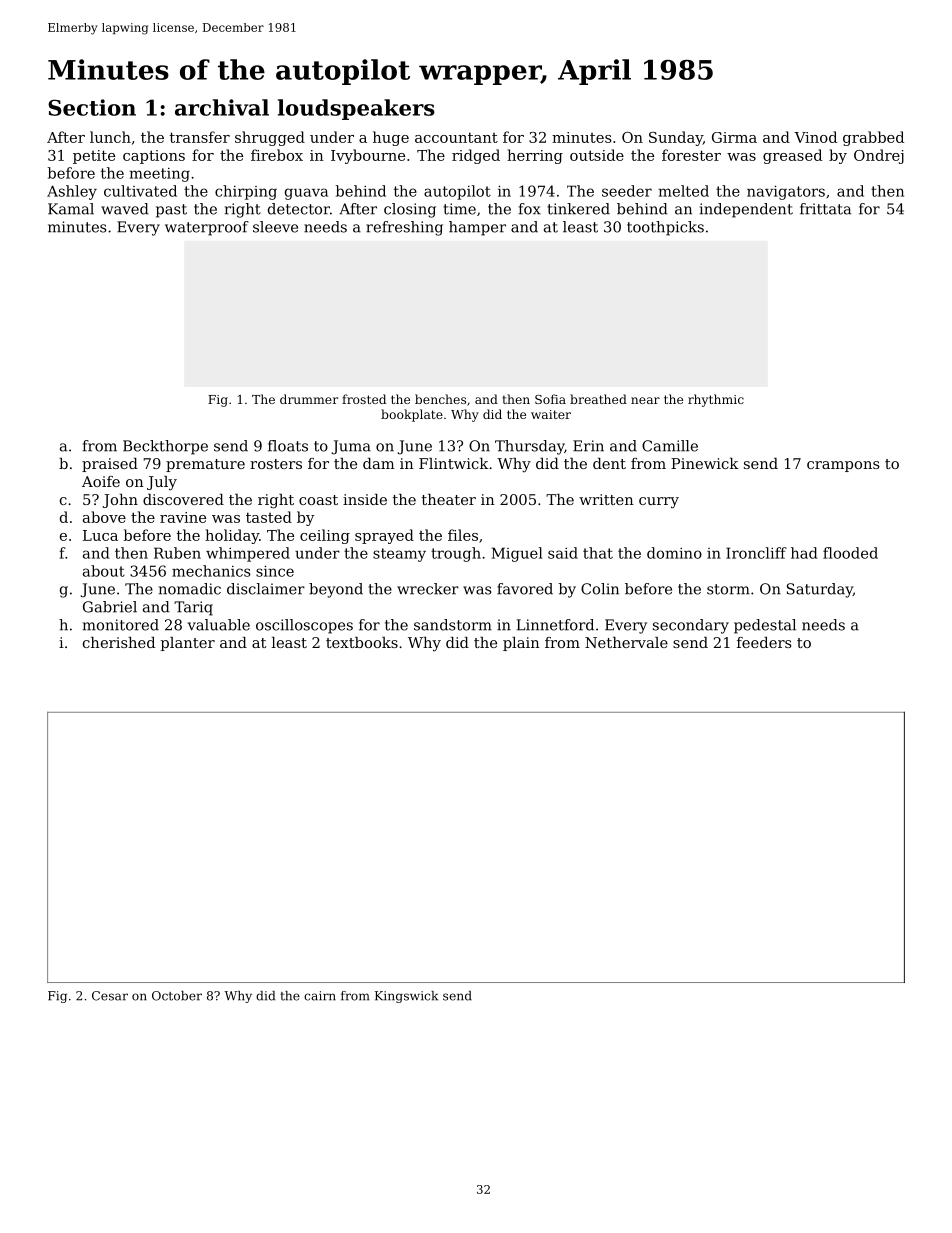  I want to click on cherished, so click(119, 642).
